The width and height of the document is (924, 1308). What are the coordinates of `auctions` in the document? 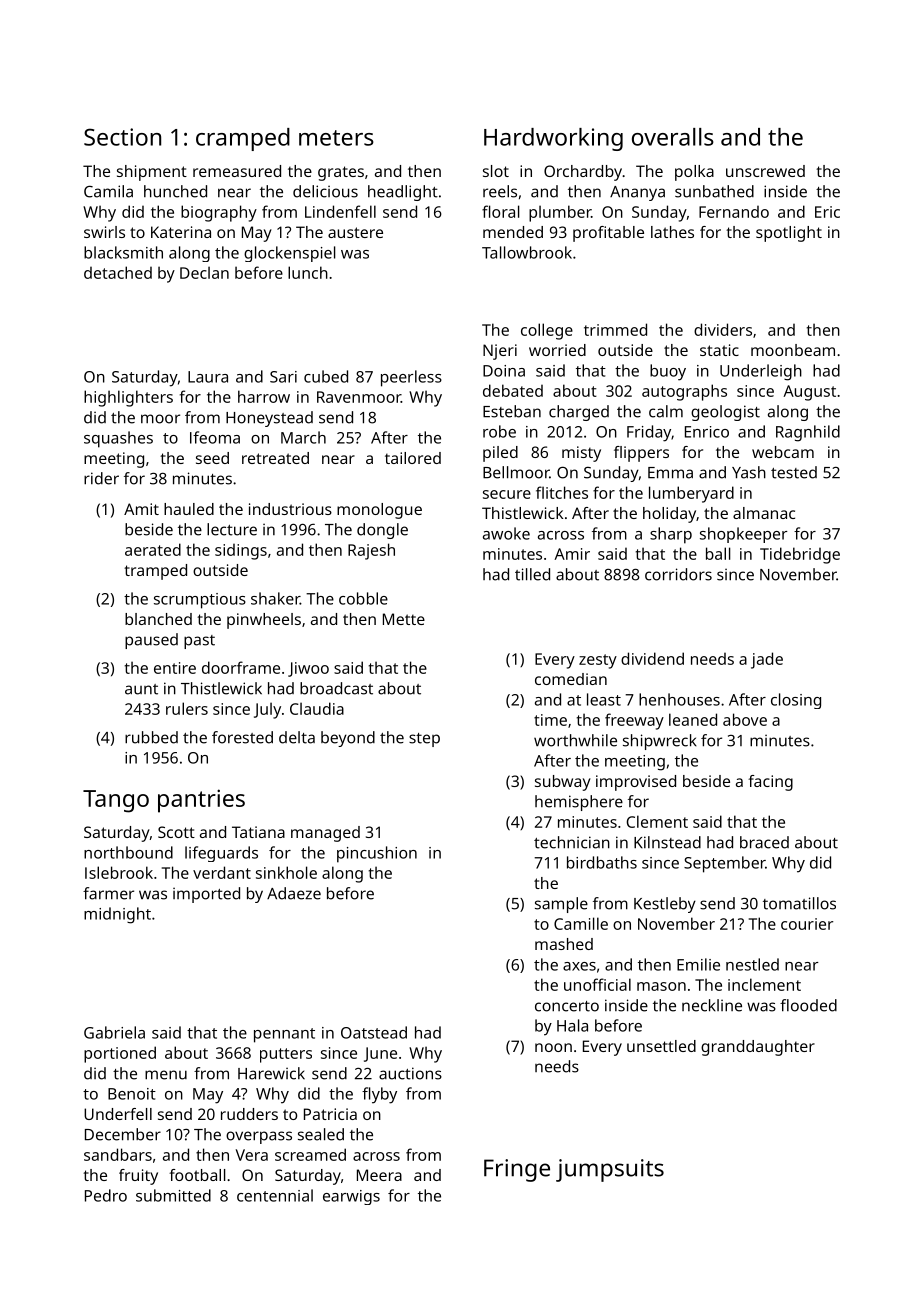 It's located at (410, 1073).
